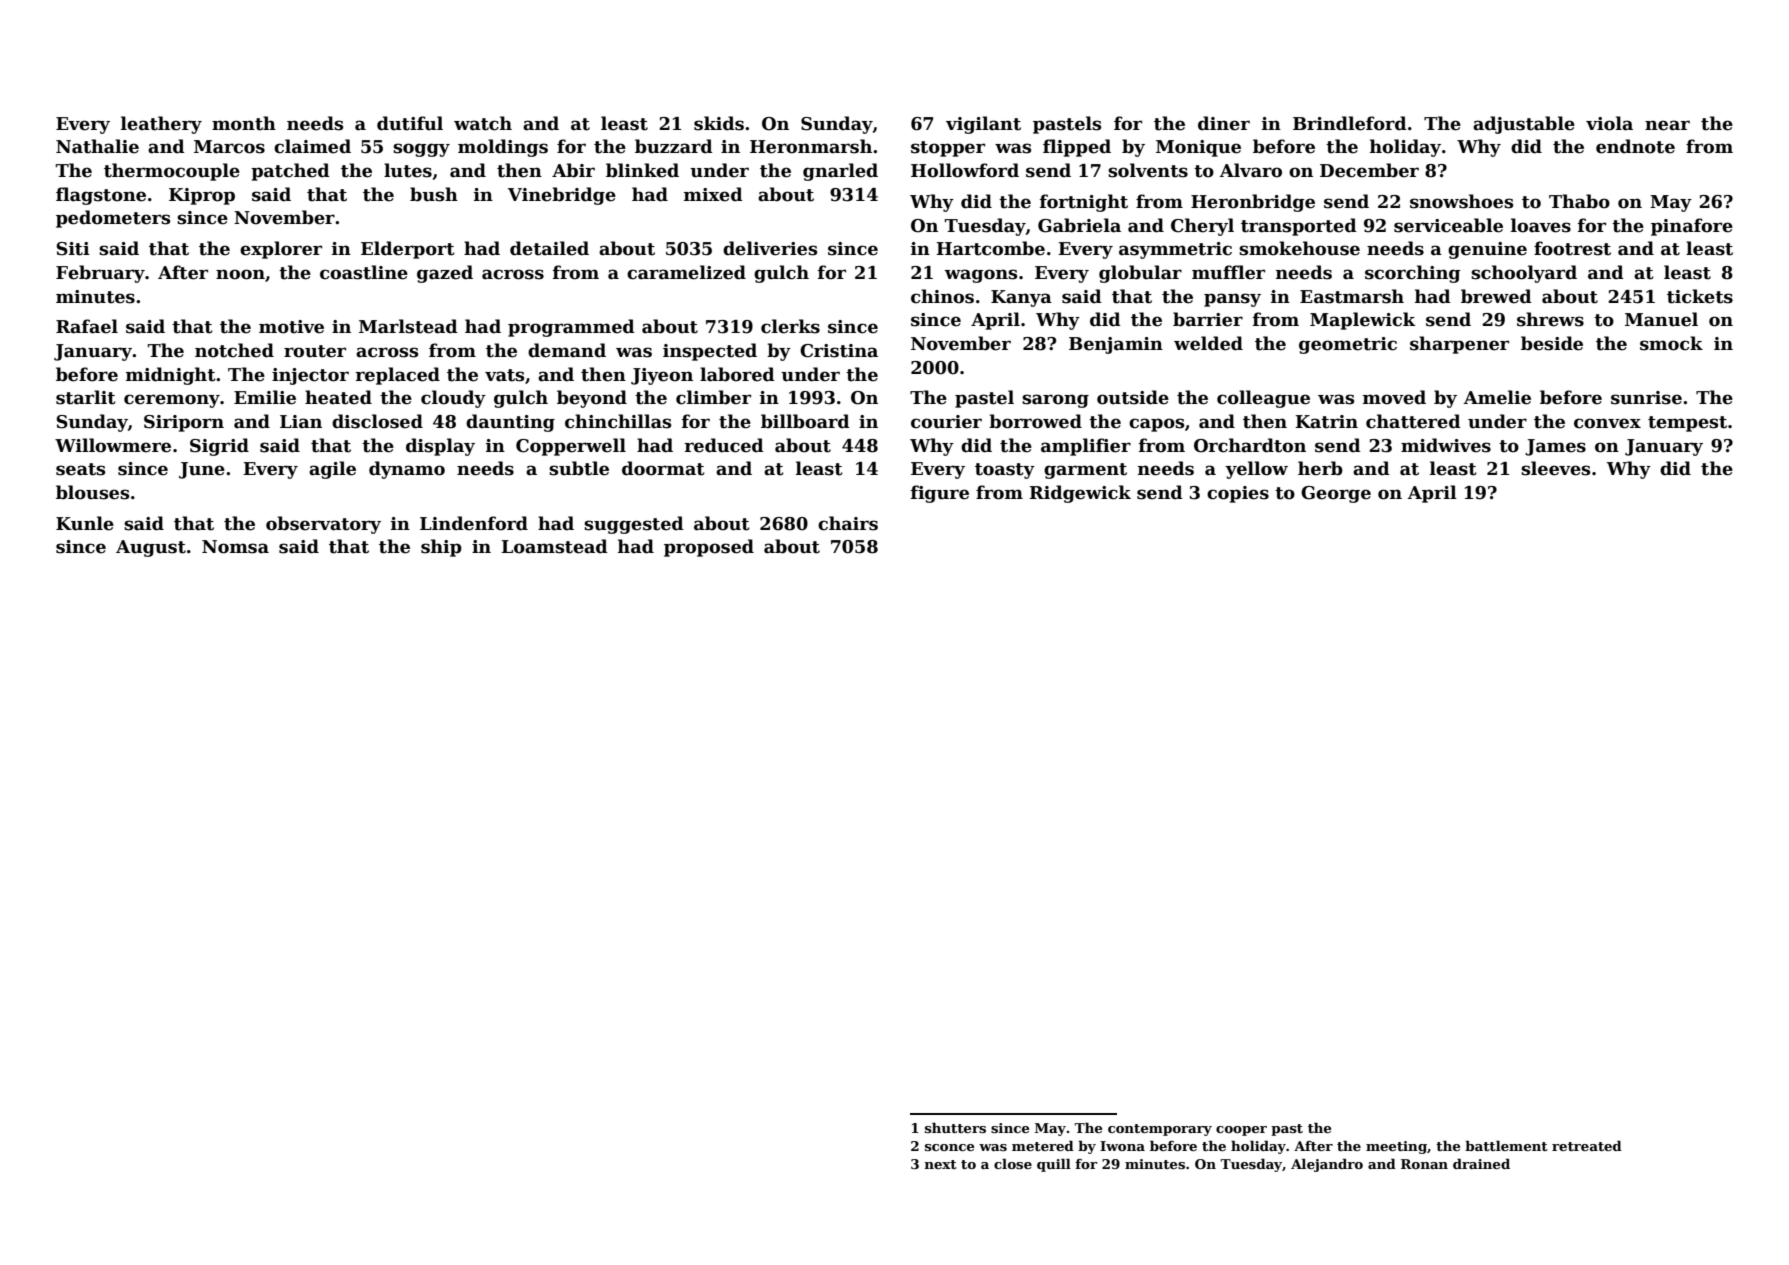 The image size is (1789, 1265). I want to click on August, so click(151, 548).
